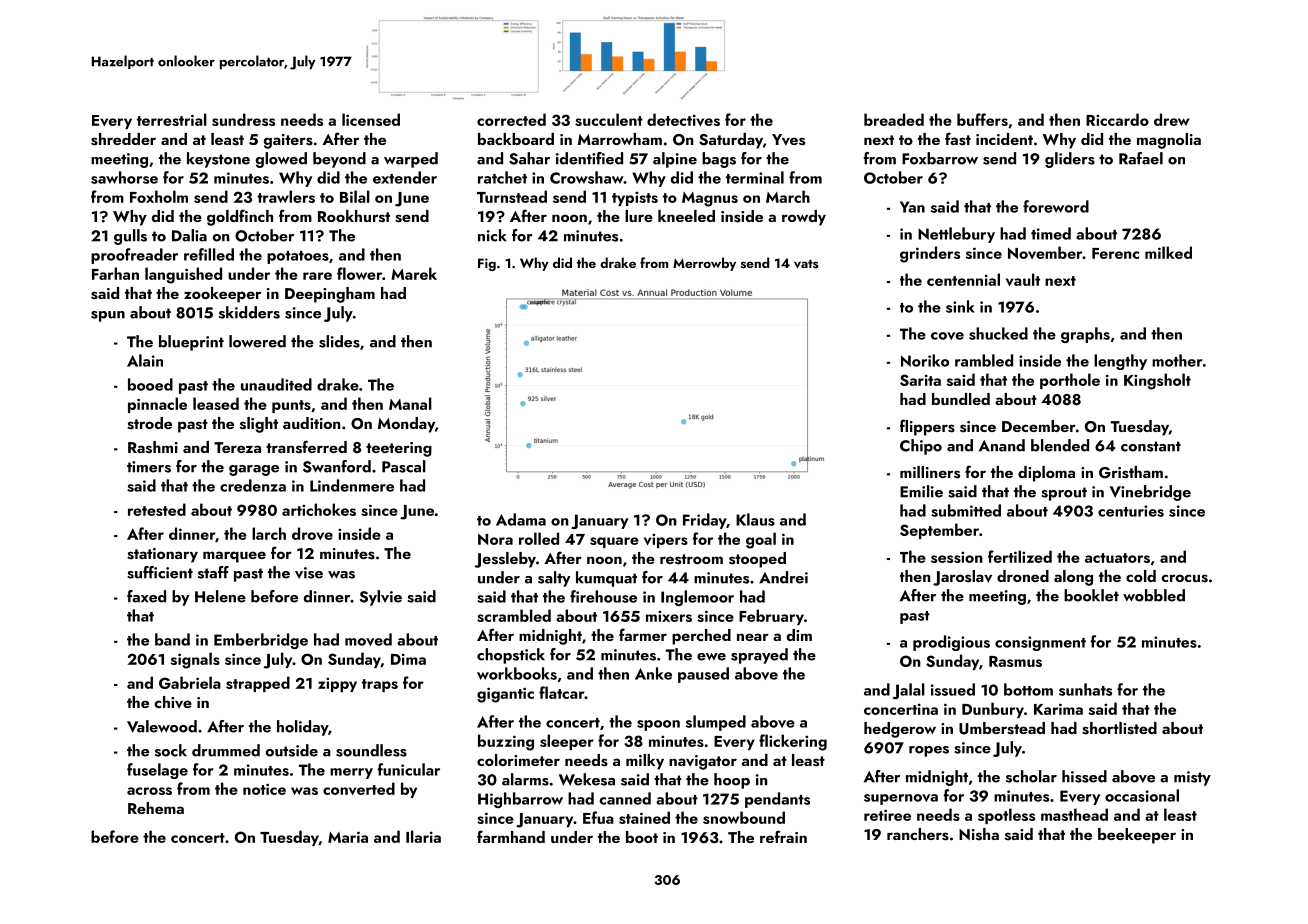  What do you see at coordinates (609, 119) in the screenshot?
I see `succulent` at bounding box center [609, 119].
